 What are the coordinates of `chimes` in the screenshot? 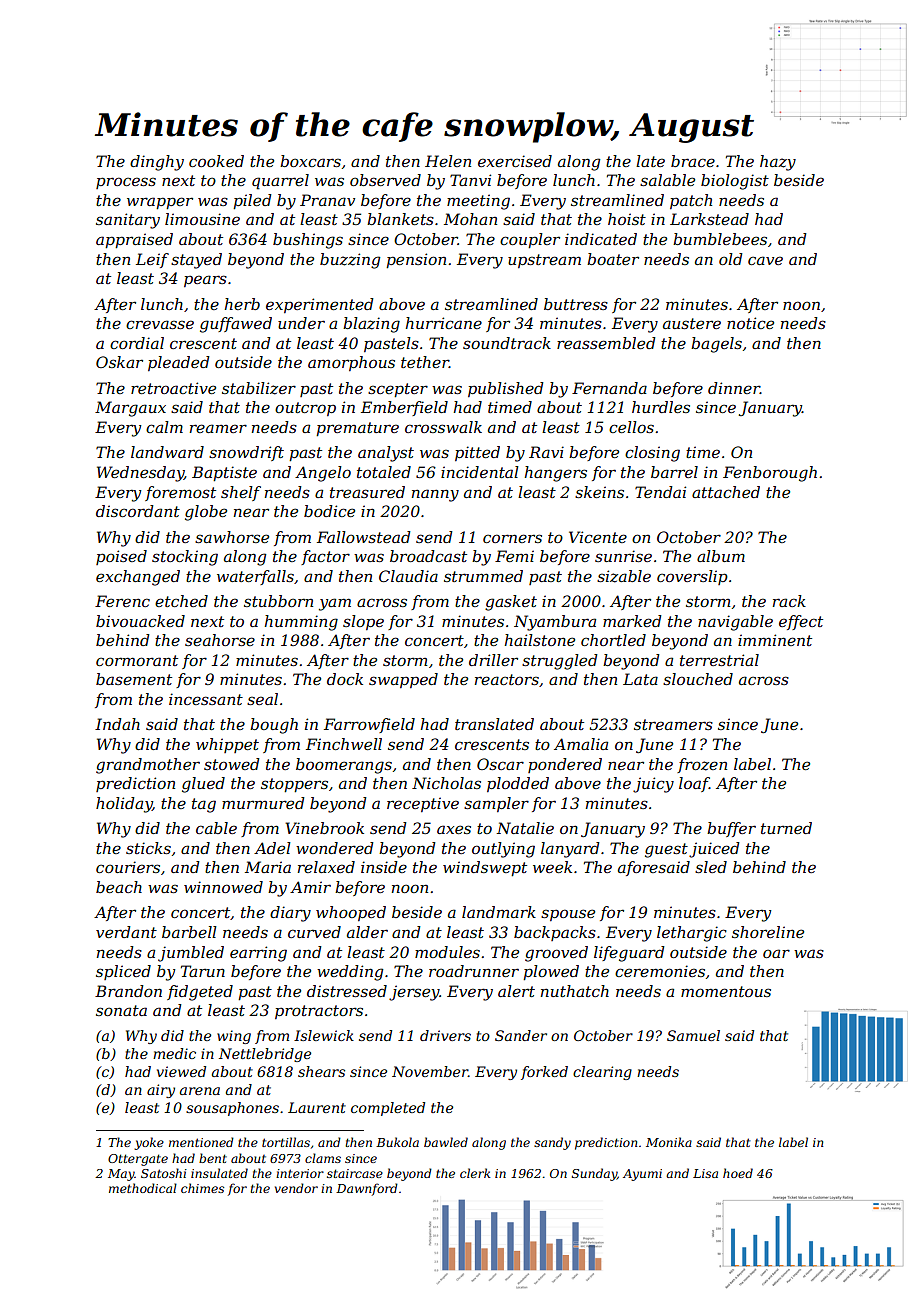 It's located at (202, 1188).
